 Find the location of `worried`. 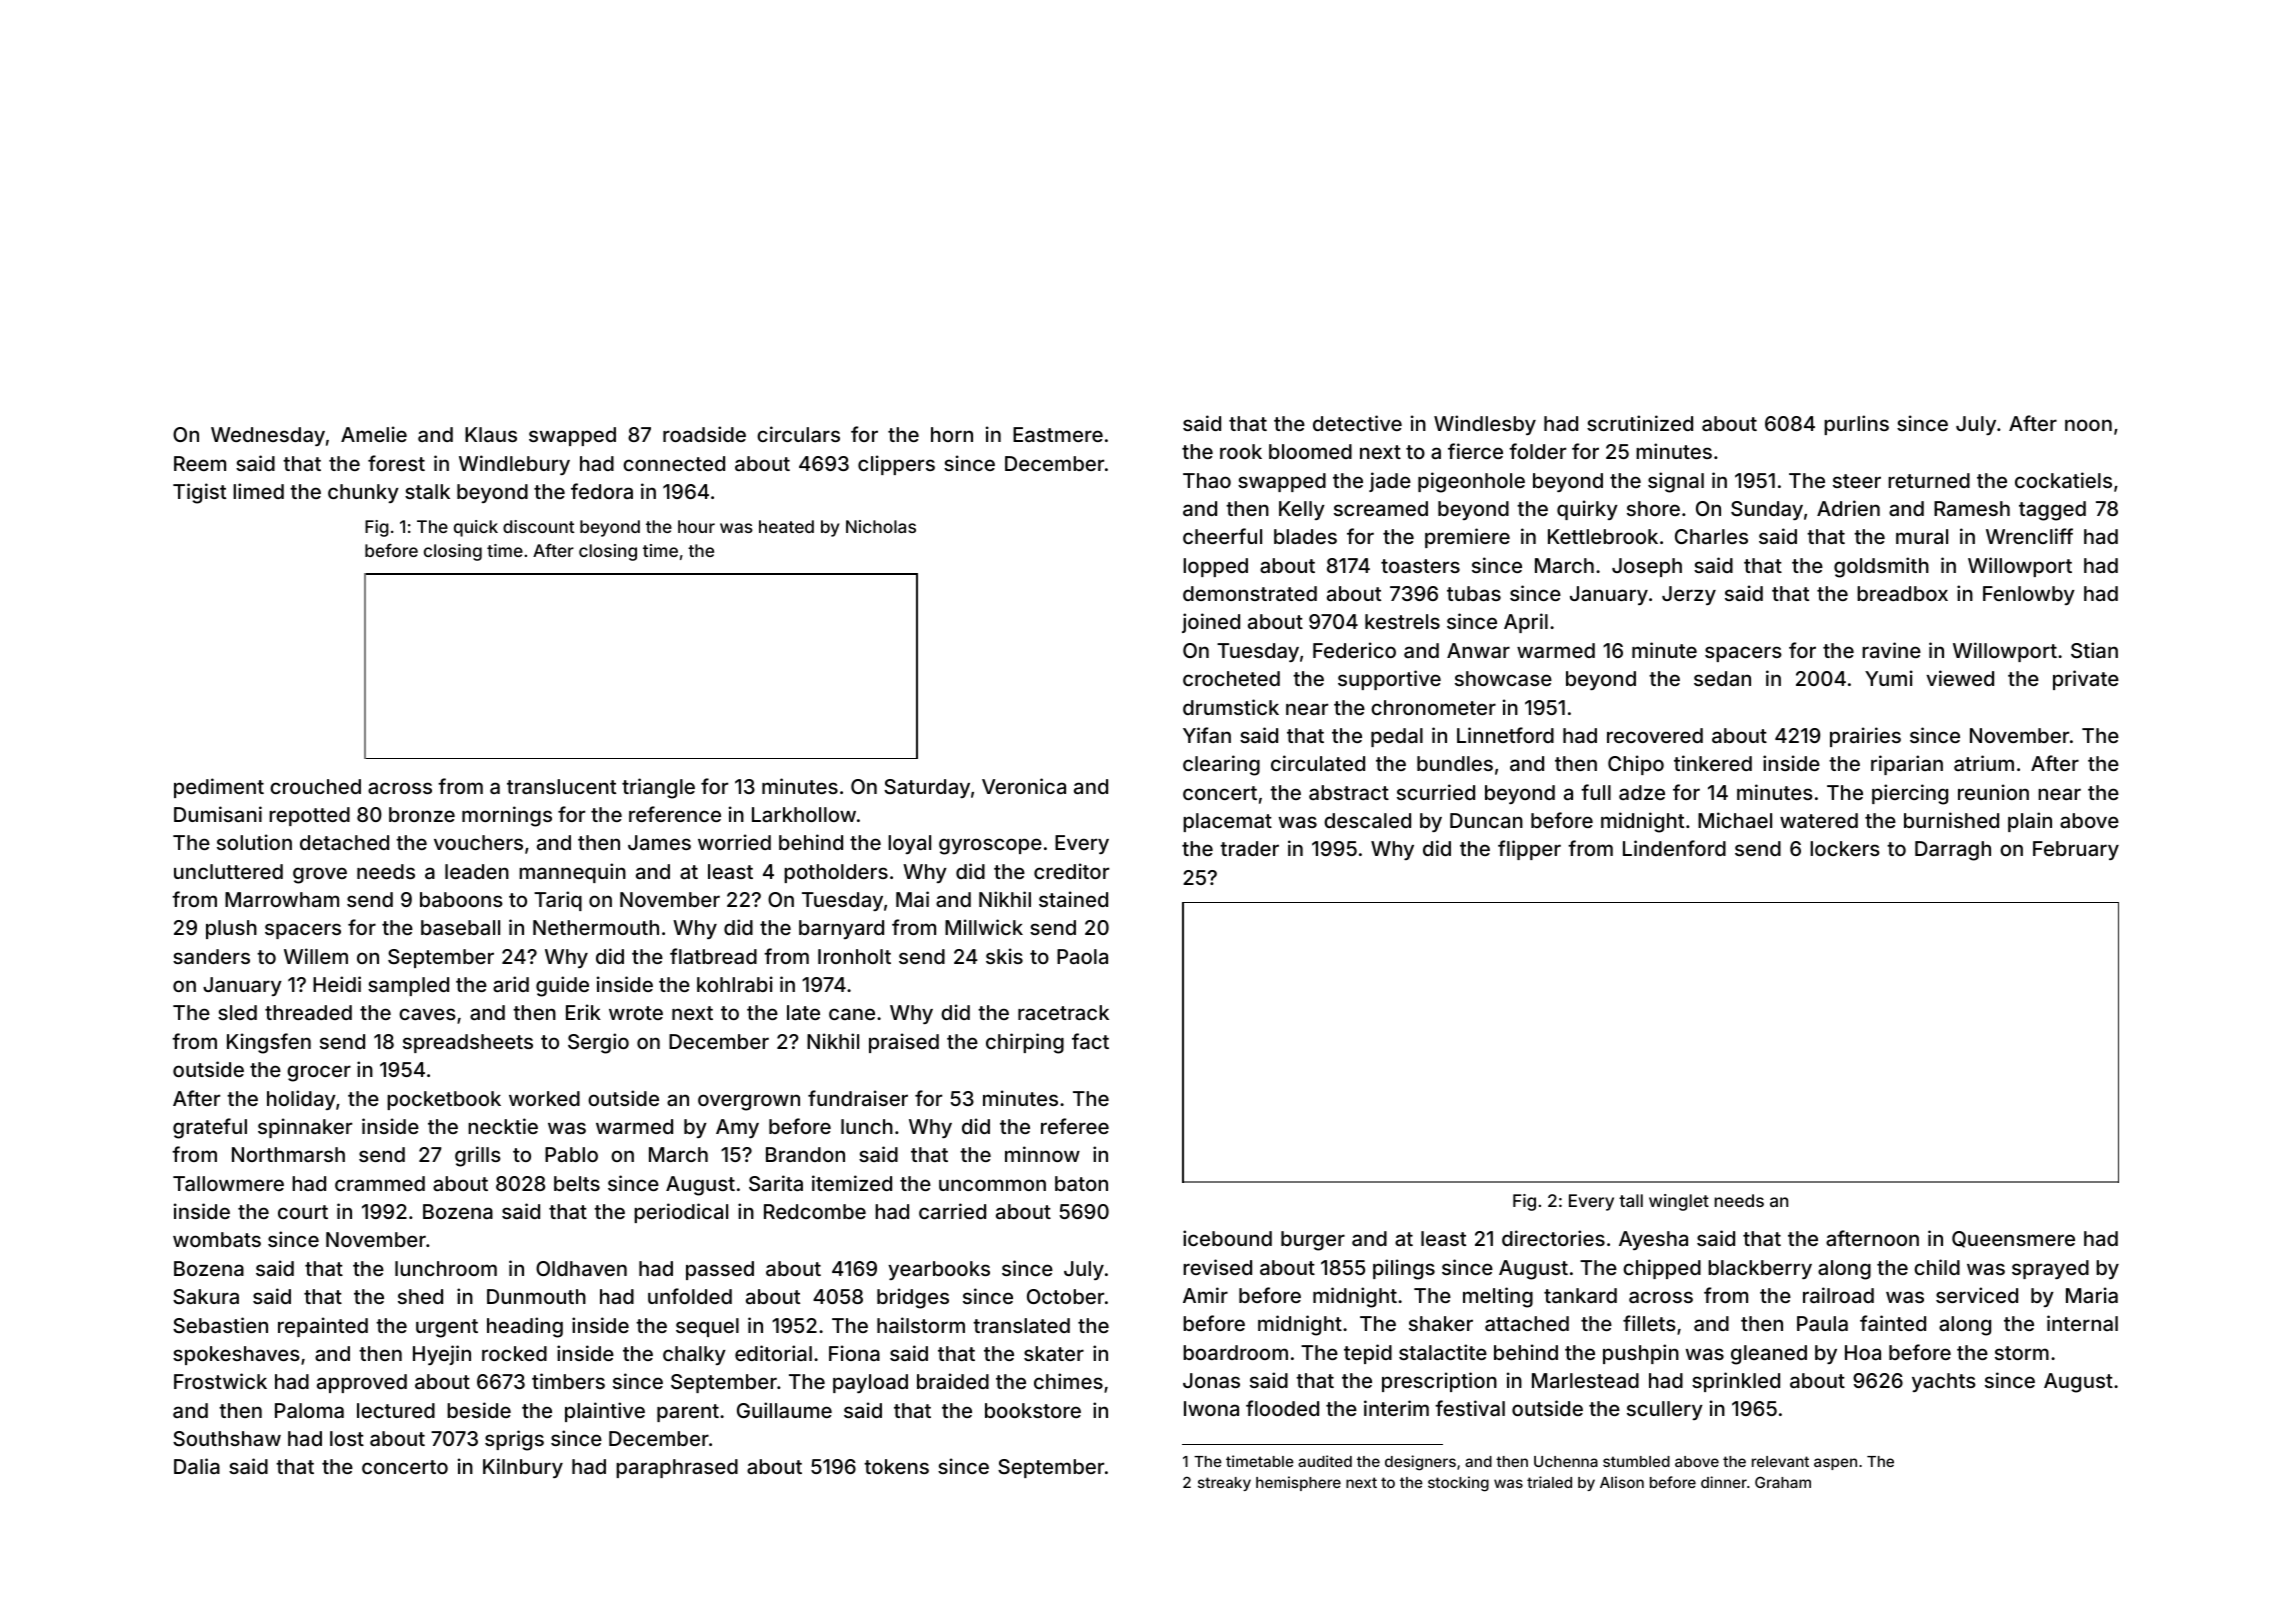

worried is located at coordinates (734, 842).
